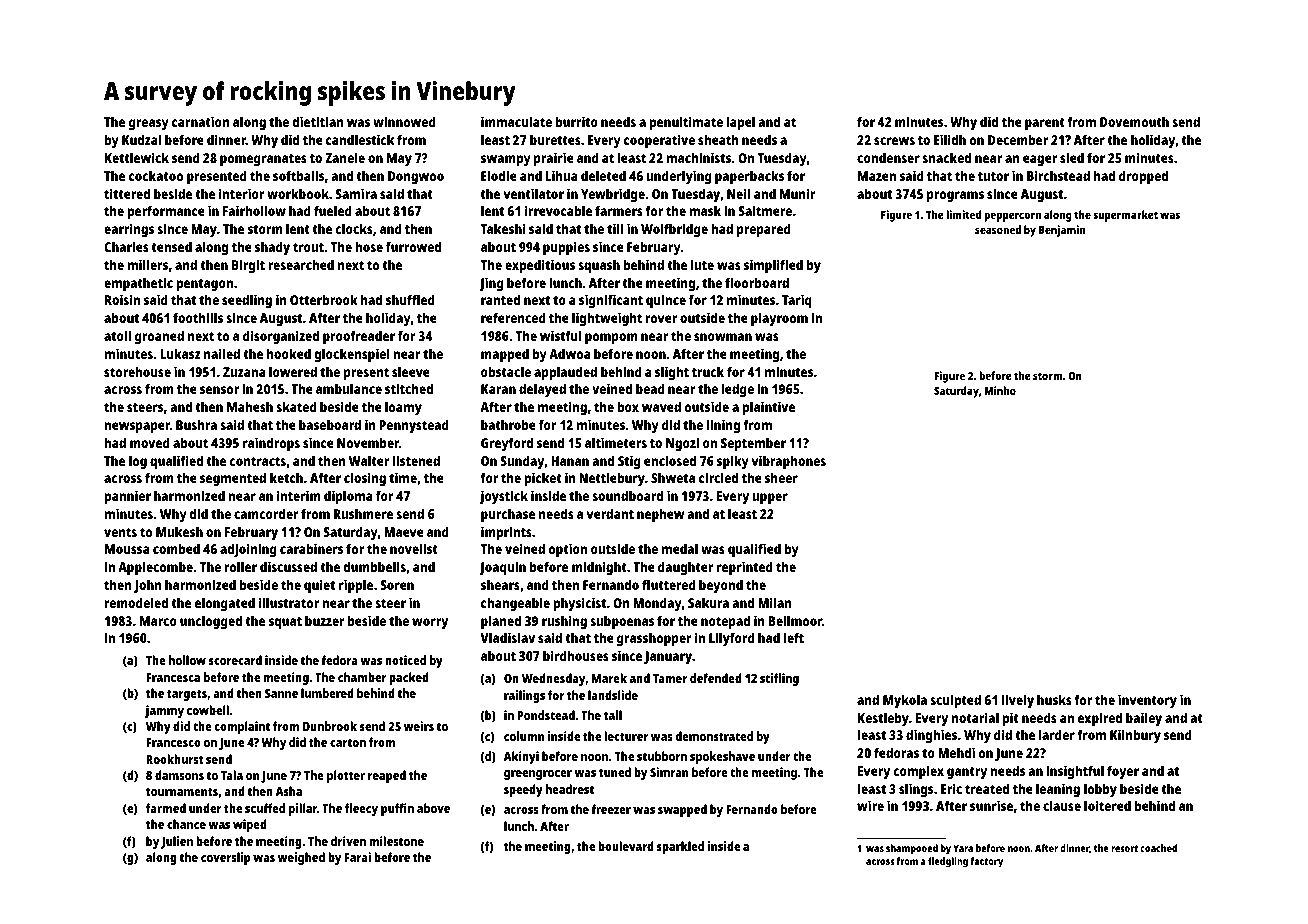 This screenshot has width=1308, height=924. Describe the element at coordinates (615, 228) in the screenshot. I see `till` at that location.
